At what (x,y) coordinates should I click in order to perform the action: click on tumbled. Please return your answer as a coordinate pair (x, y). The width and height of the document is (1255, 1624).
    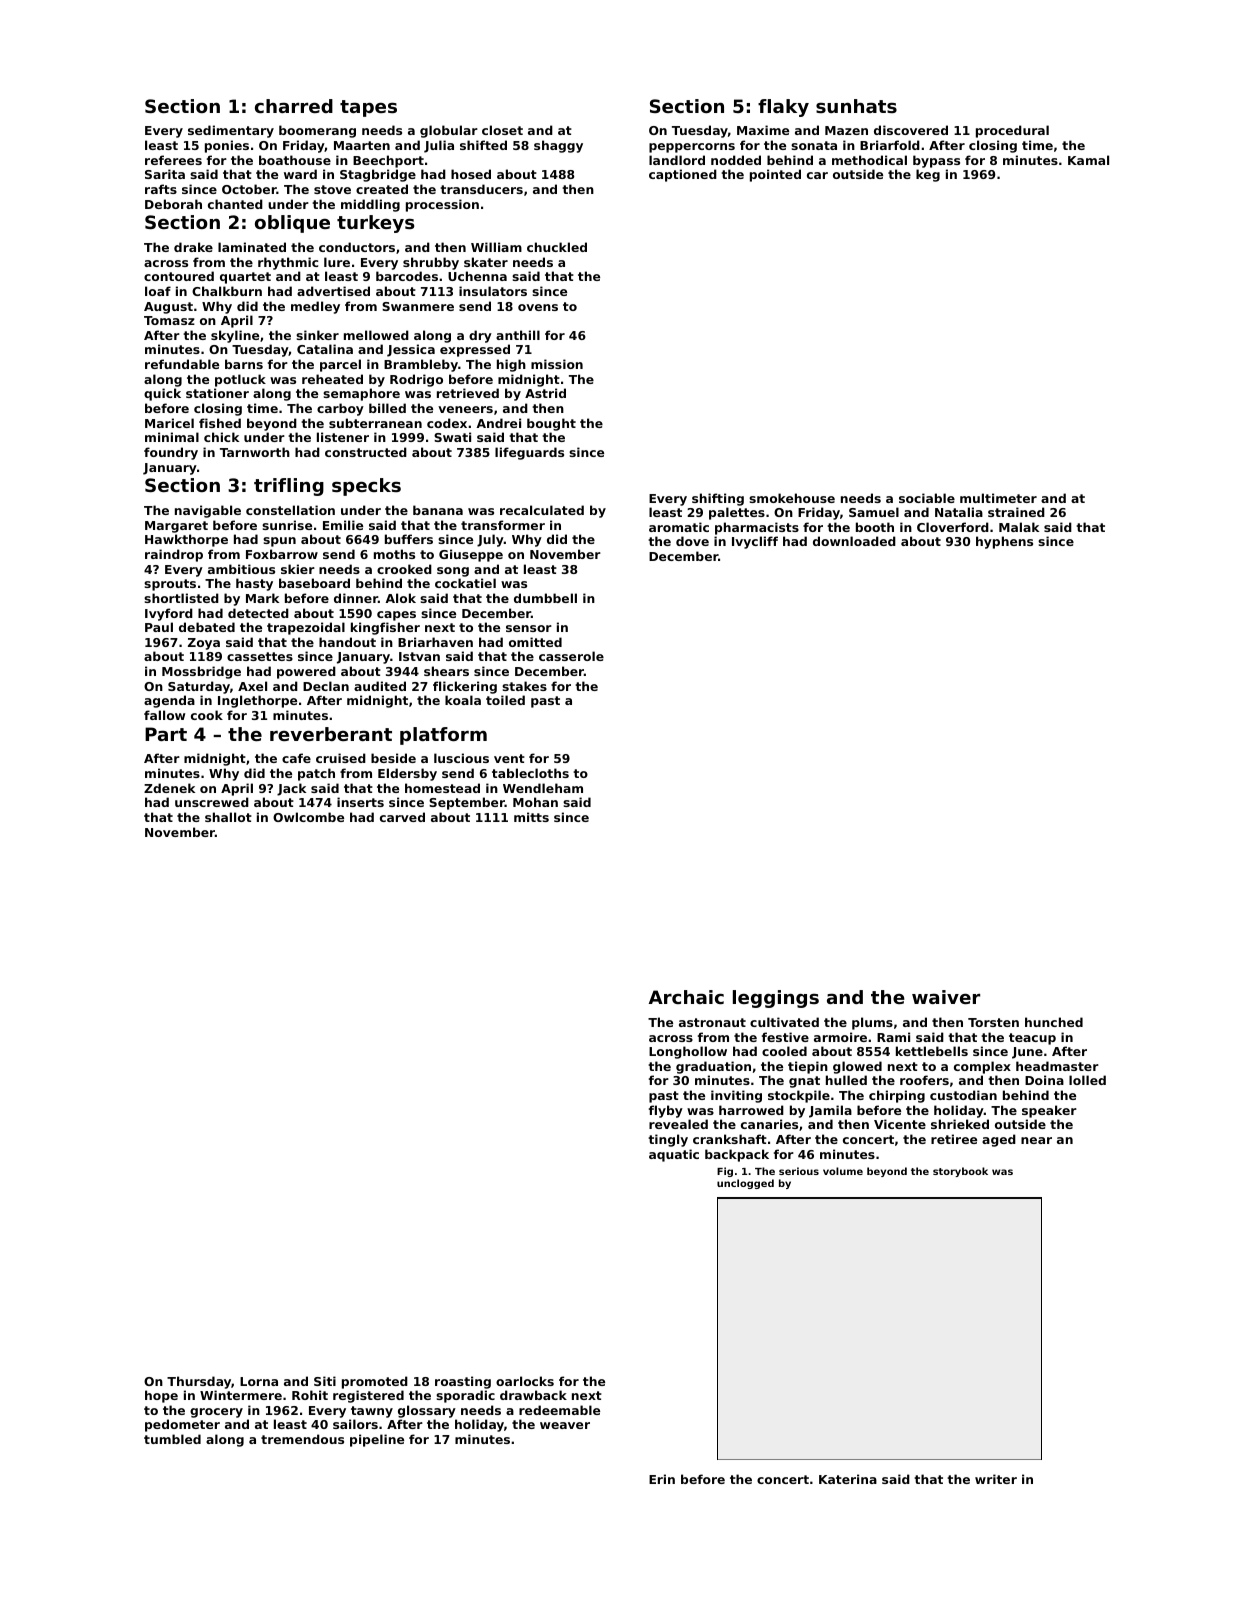
    Looking at the image, I should click on (172, 1439).
